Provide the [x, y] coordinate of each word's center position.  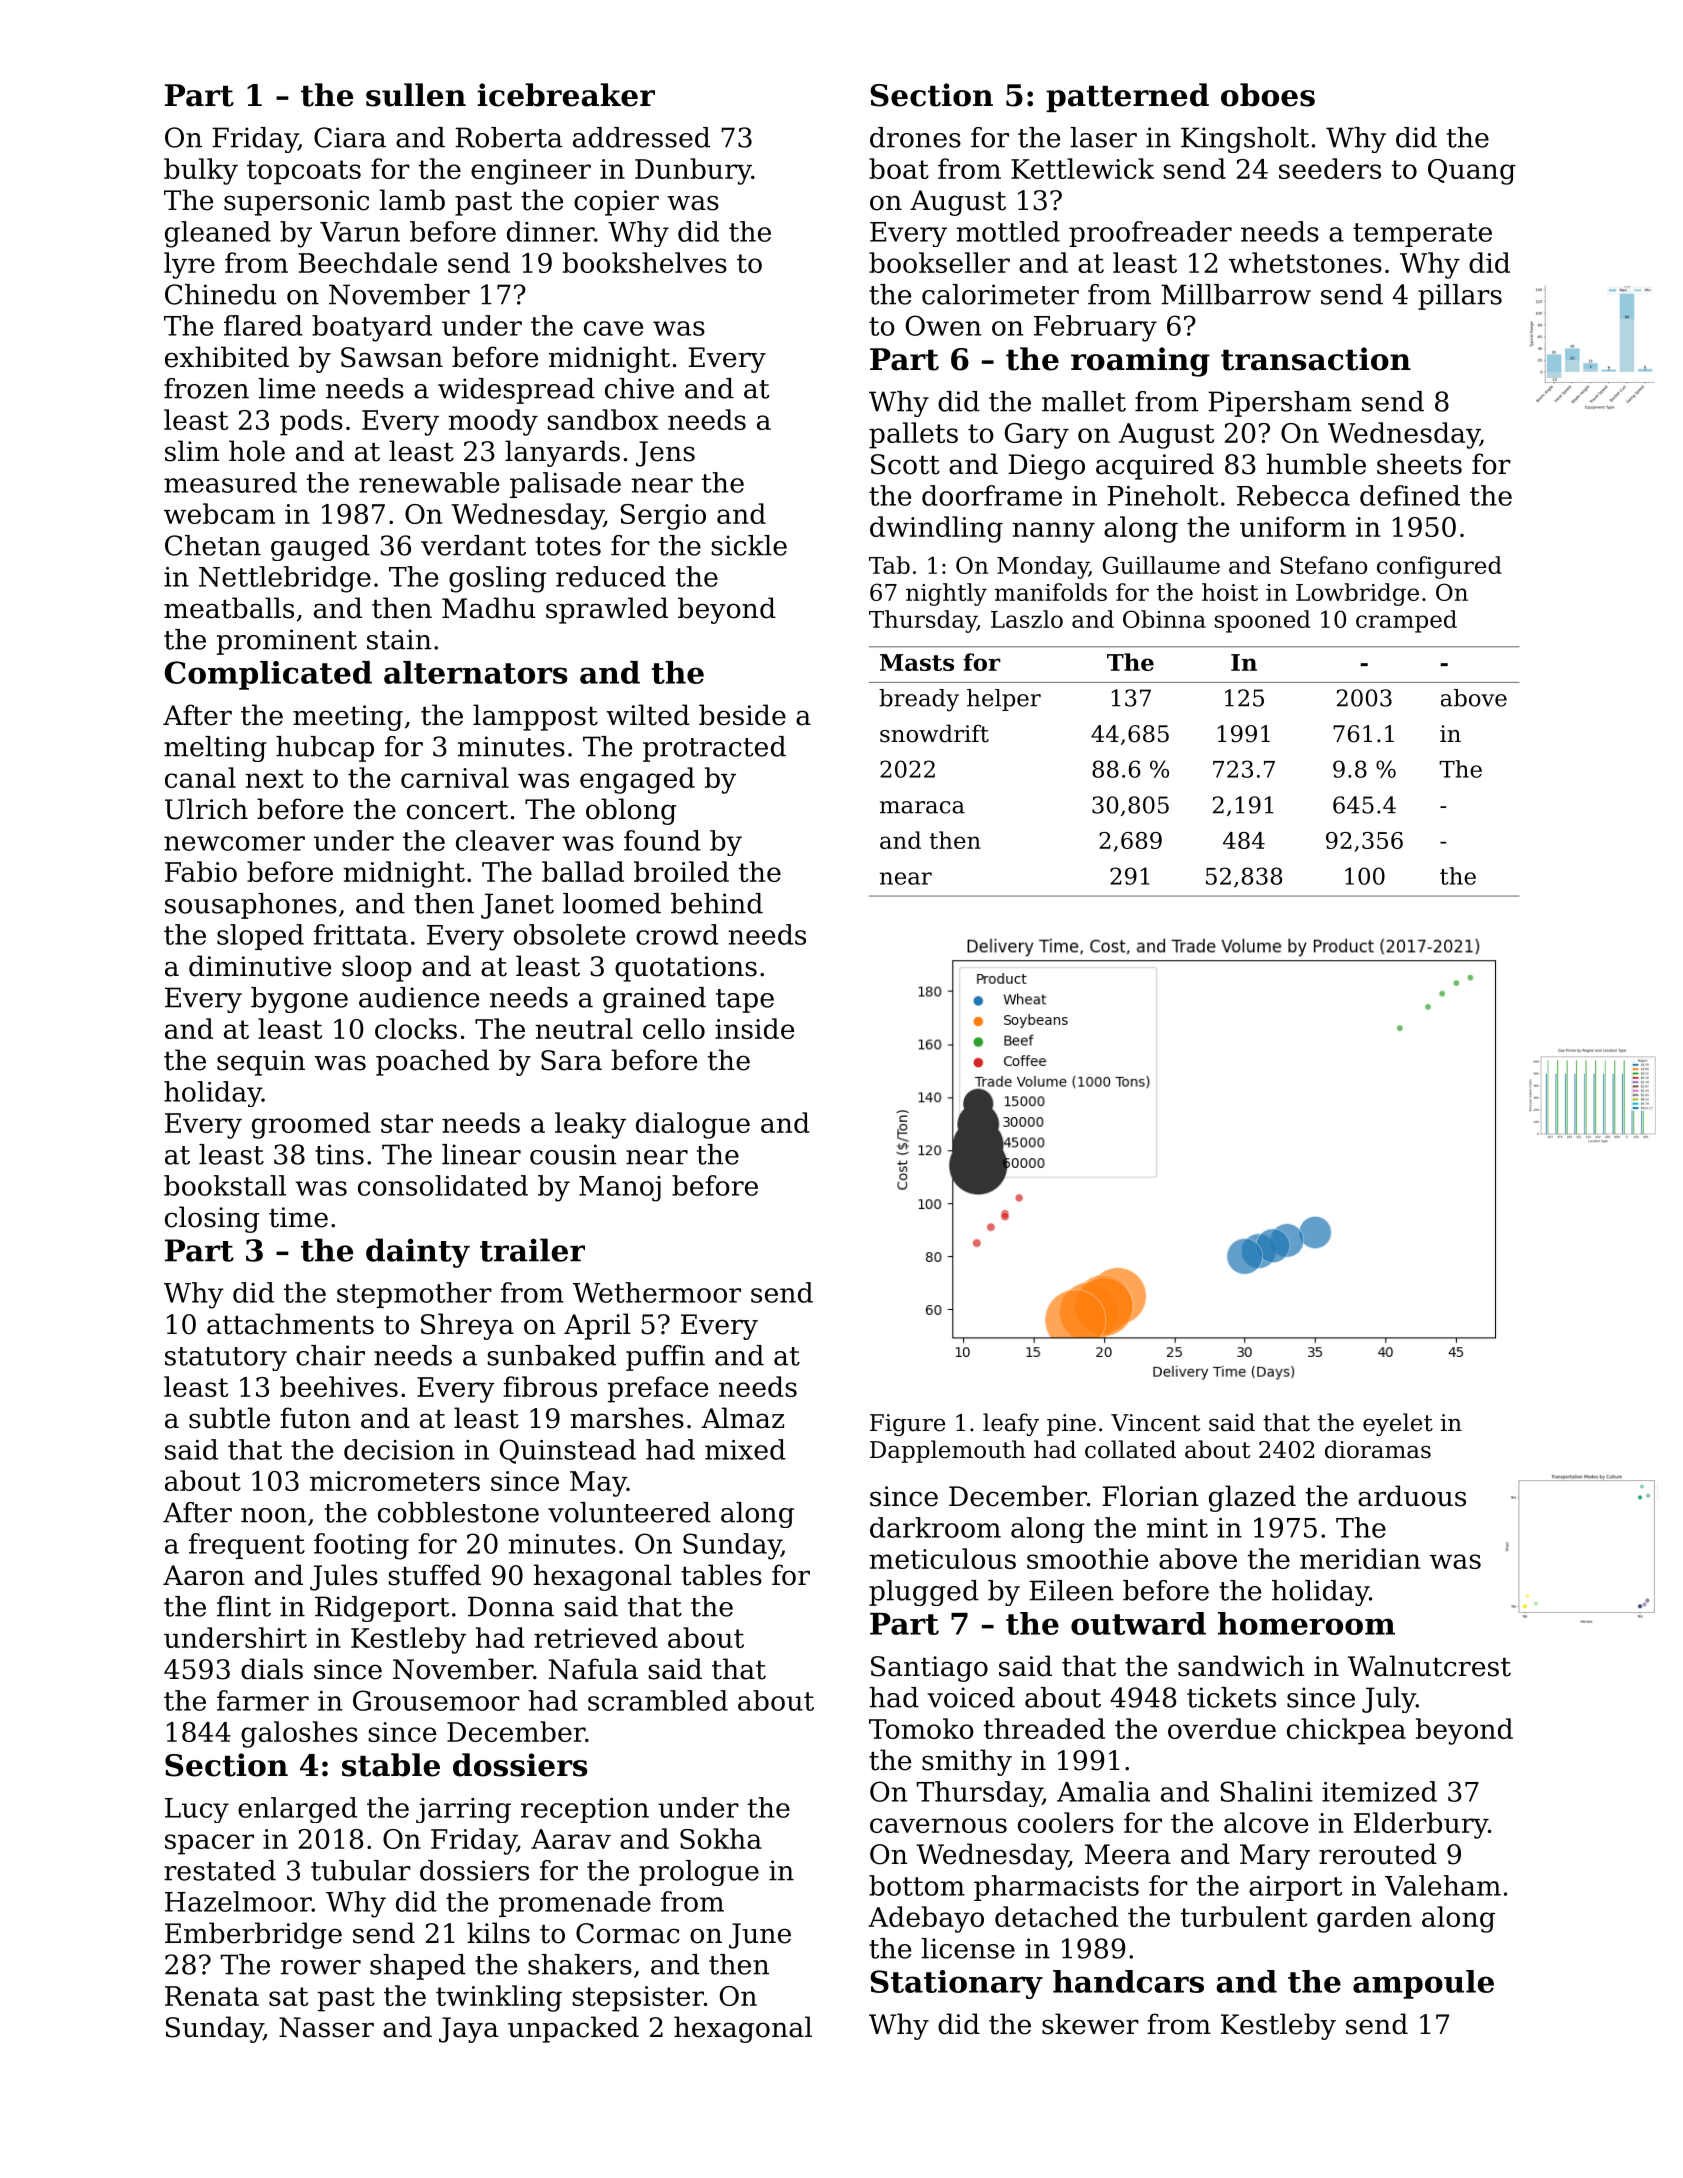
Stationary [956, 1984]
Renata [212, 1996]
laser [1104, 137]
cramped [1406, 621]
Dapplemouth [948, 1451]
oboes [1268, 95]
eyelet [1398, 1424]
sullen [416, 95]
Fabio [201, 871]
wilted [648, 715]
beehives [339, 1386]
